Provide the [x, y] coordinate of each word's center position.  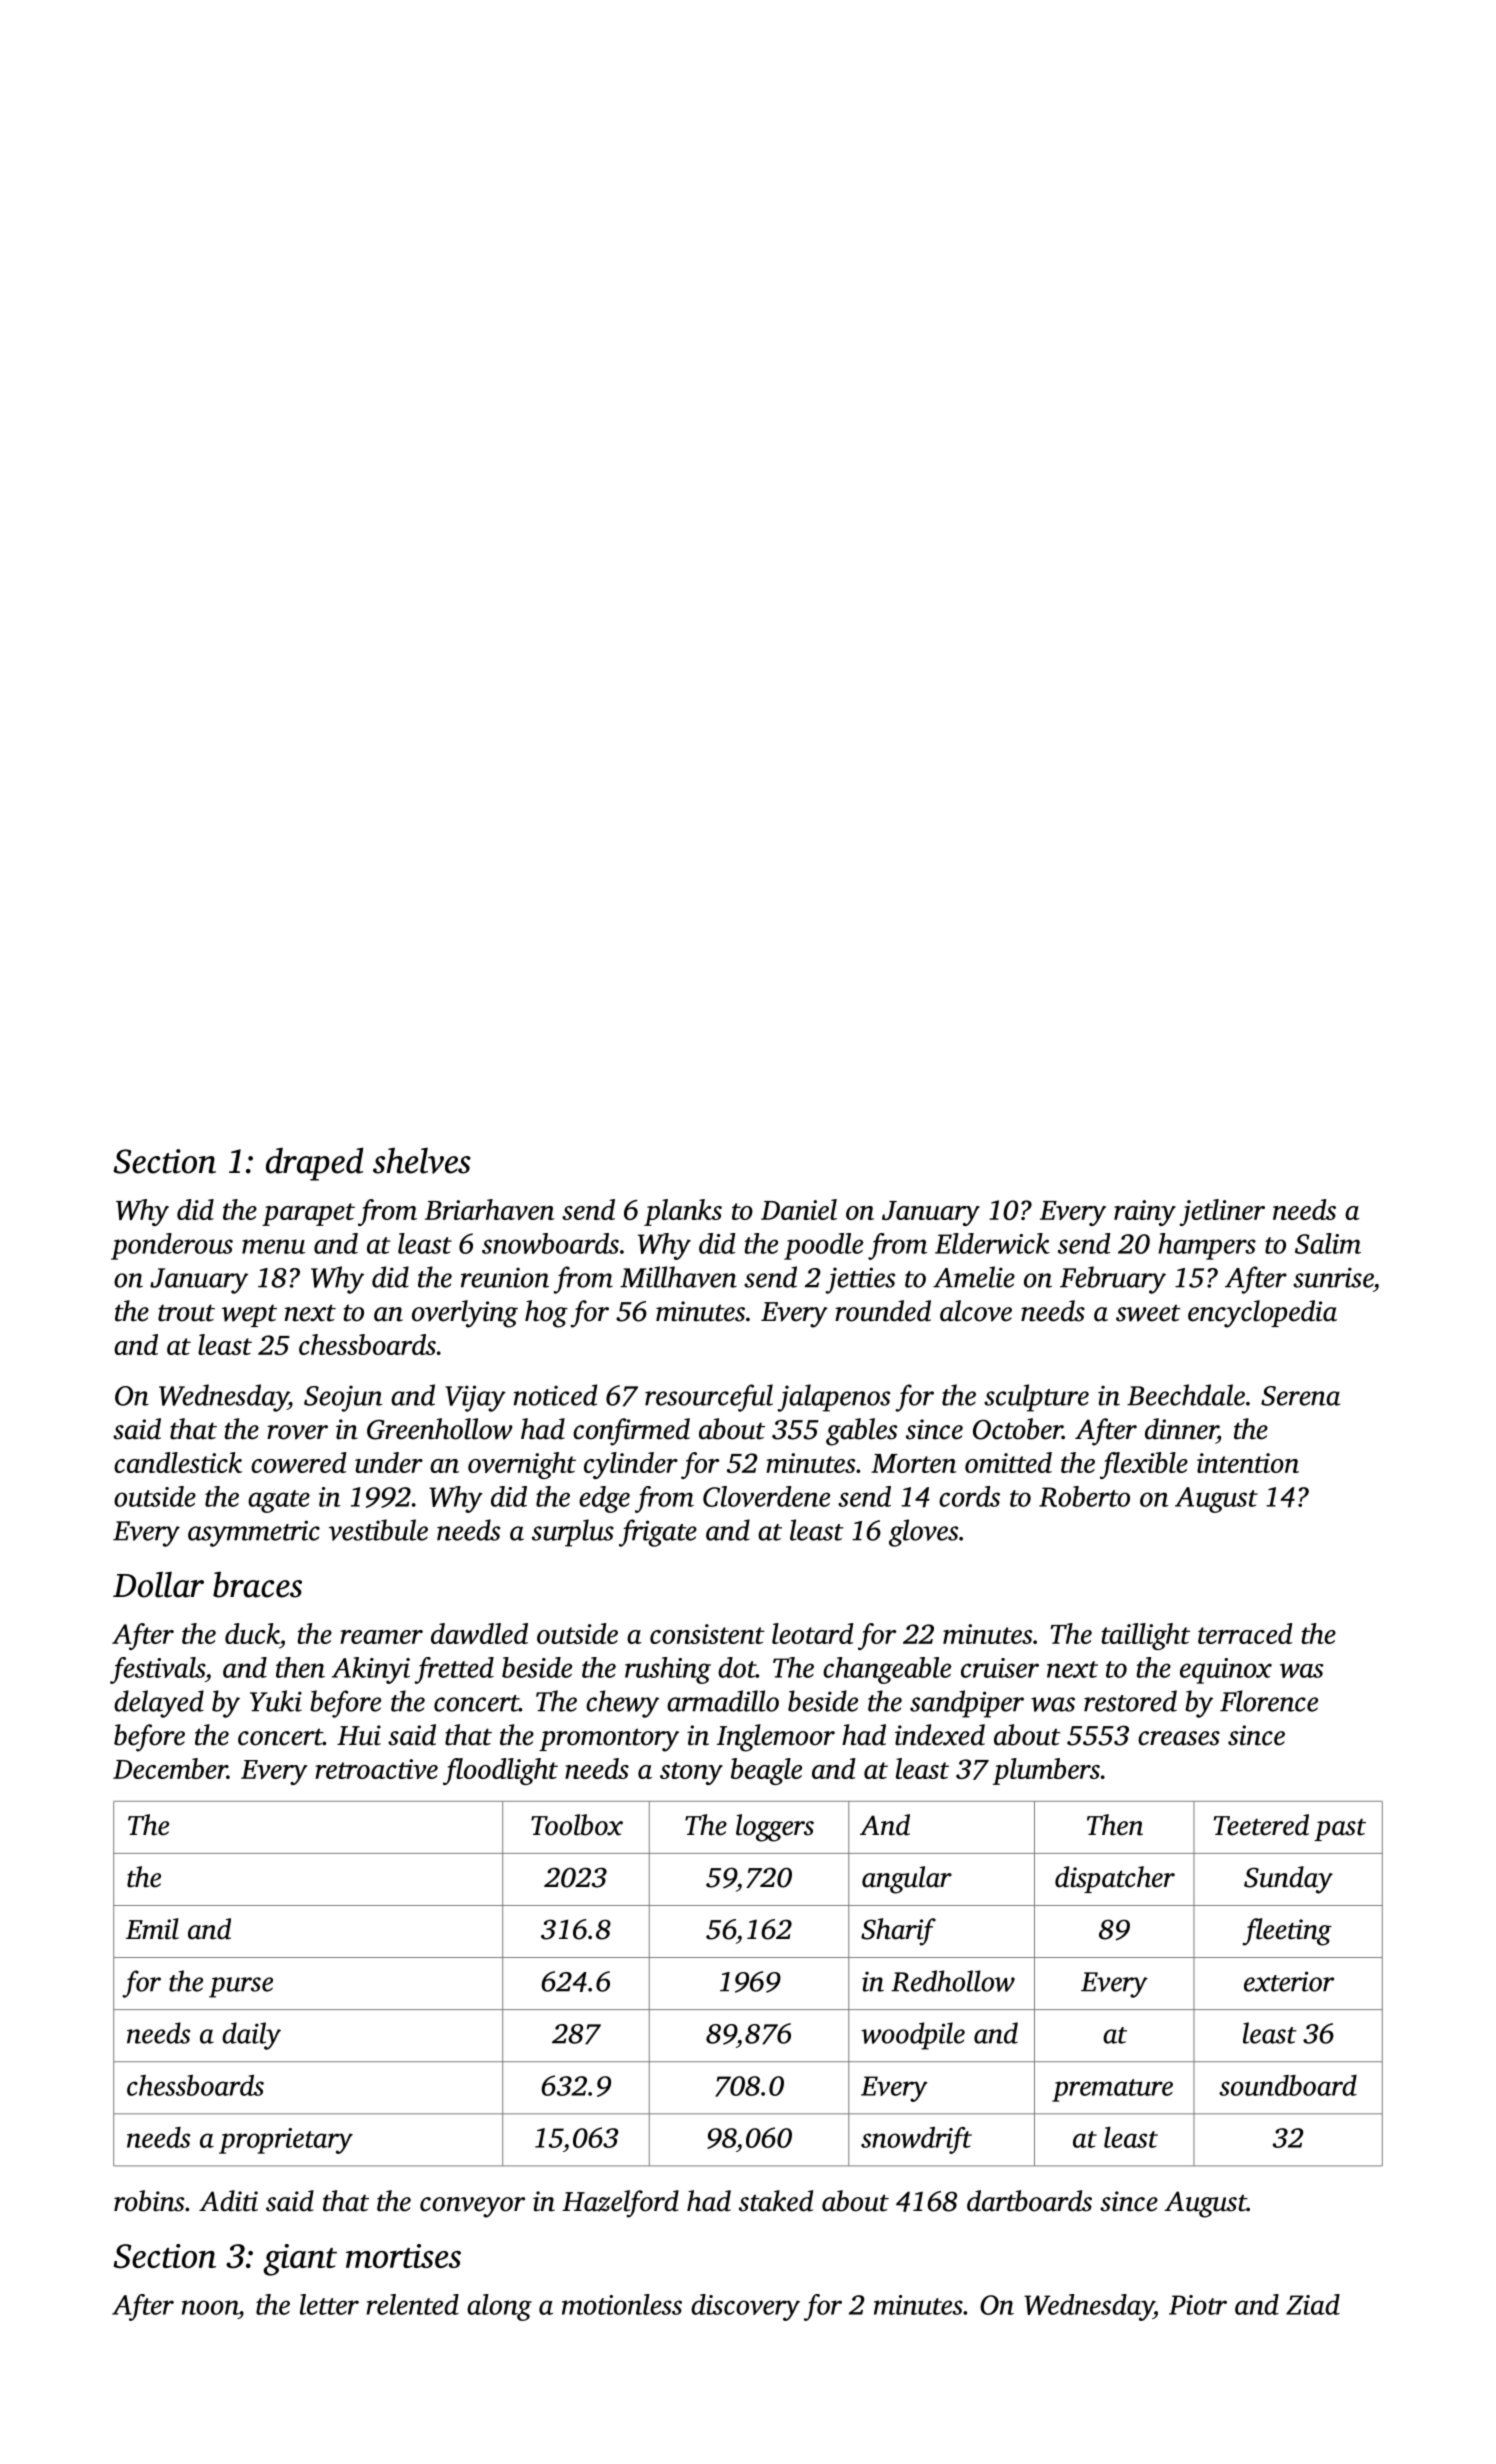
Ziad [1313, 2304]
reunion [505, 1277]
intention [1248, 1463]
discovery [745, 2307]
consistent [707, 1634]
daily [251, 2036]
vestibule [378, 1530]
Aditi [228, 2201]
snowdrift [916, 2140]
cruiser [1000, 1668]
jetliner [1222, 1212]
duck [252, 1633]
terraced [1245, 1633]
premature [1112, 2090]
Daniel [799, 1209]
